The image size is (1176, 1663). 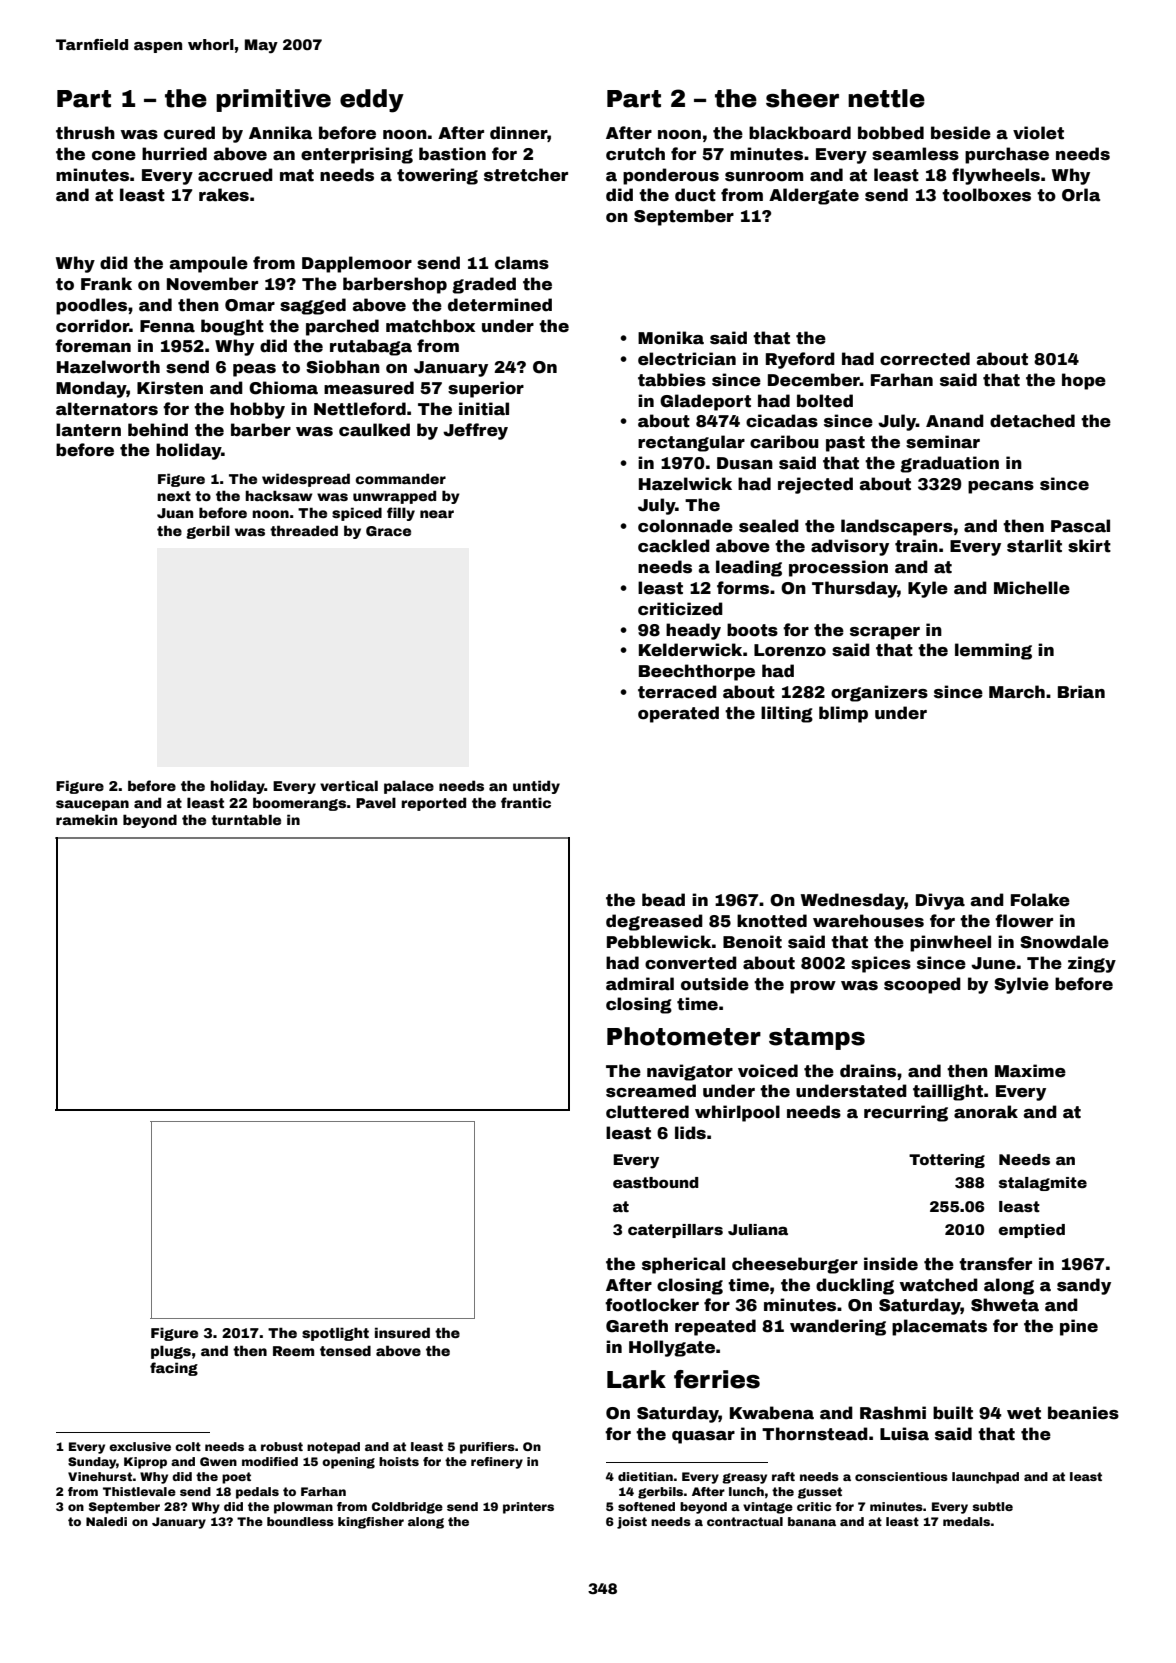 I want to click on Kirsten, so click(x=170, y=388).
